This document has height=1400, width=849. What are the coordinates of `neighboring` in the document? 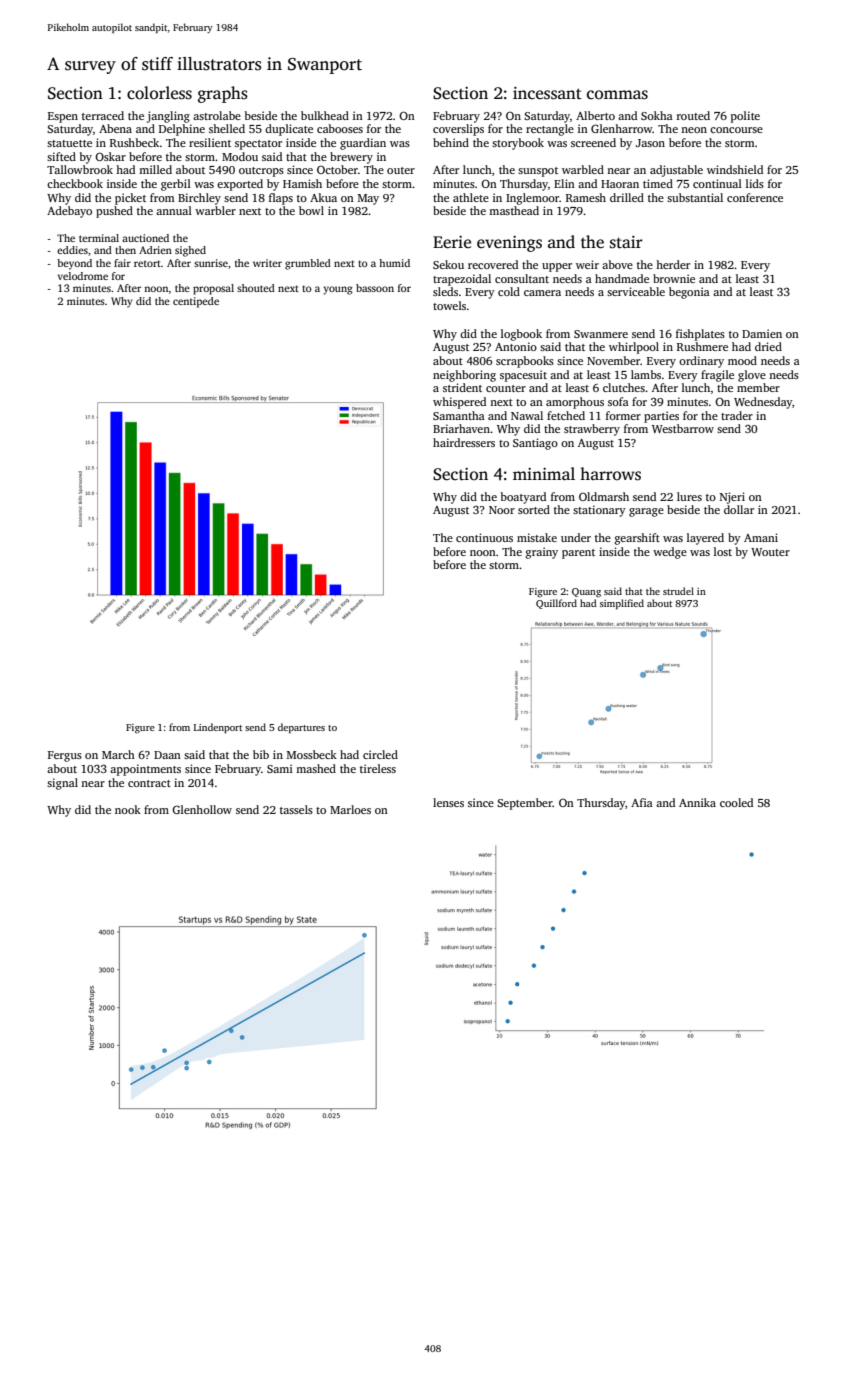 It's located at (464, 376).
